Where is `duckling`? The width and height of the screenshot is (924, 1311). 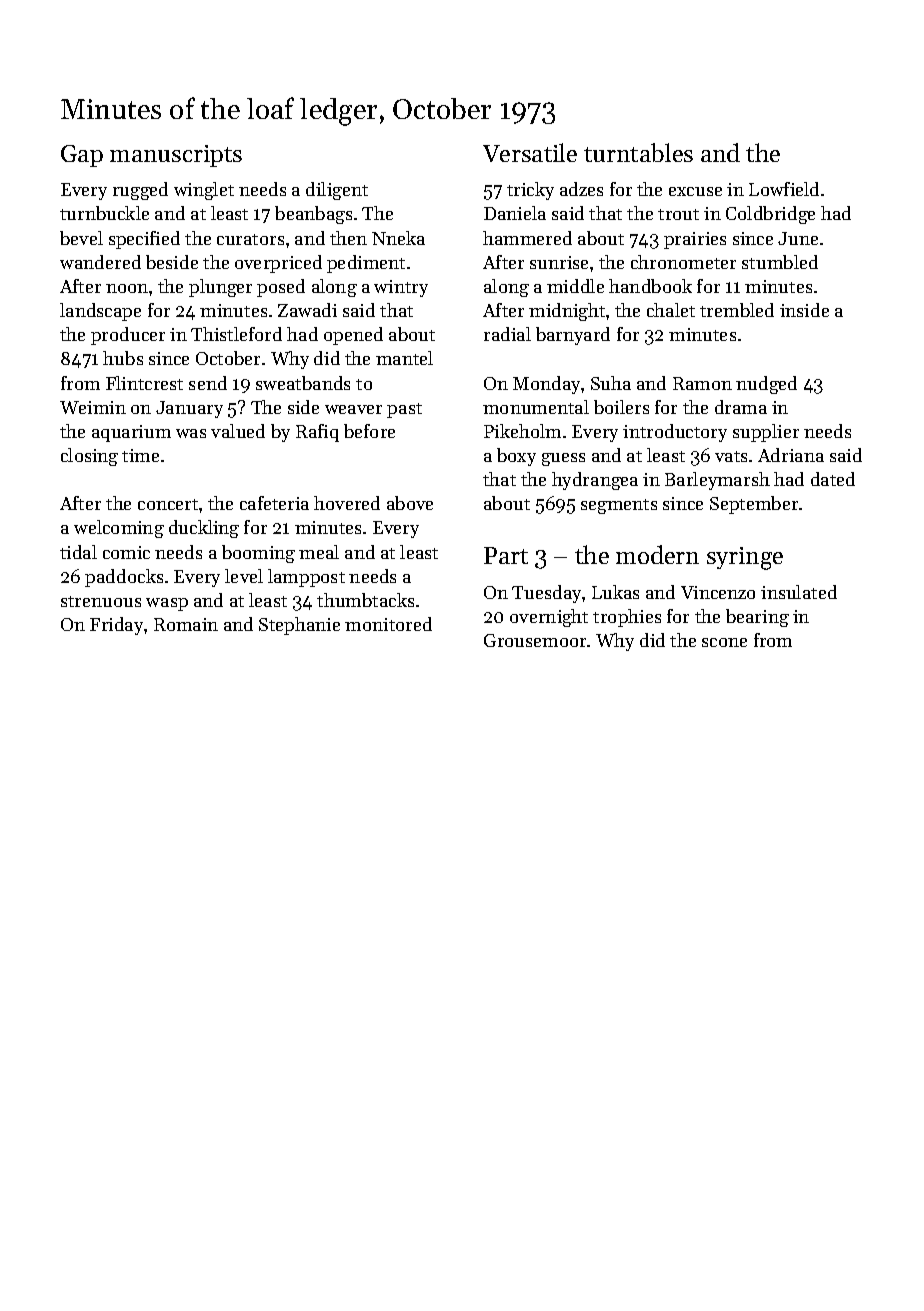 duckling is located at coordinates (204, 529).
